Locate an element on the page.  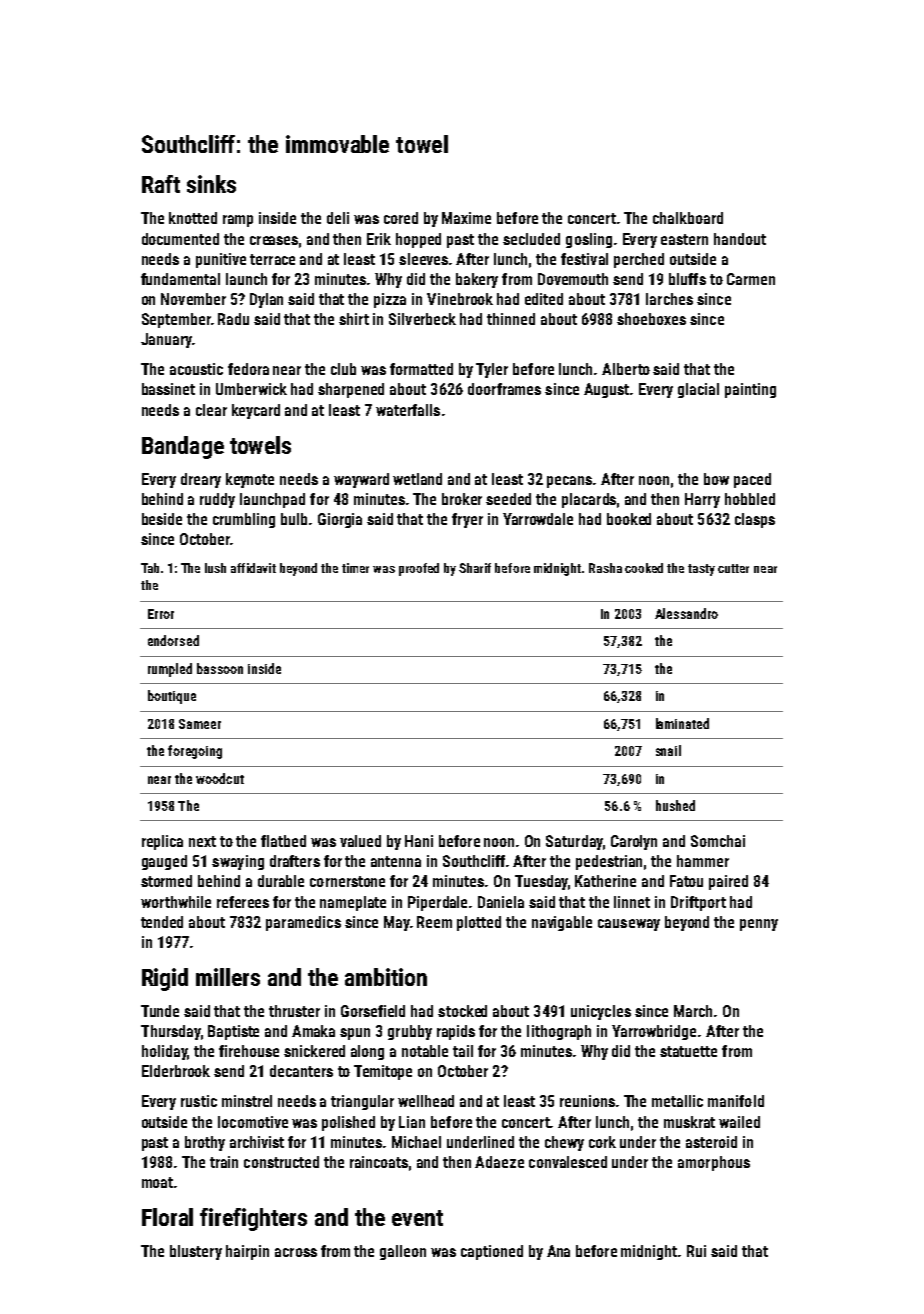
Carmen is located at coordinates (751, 279).
